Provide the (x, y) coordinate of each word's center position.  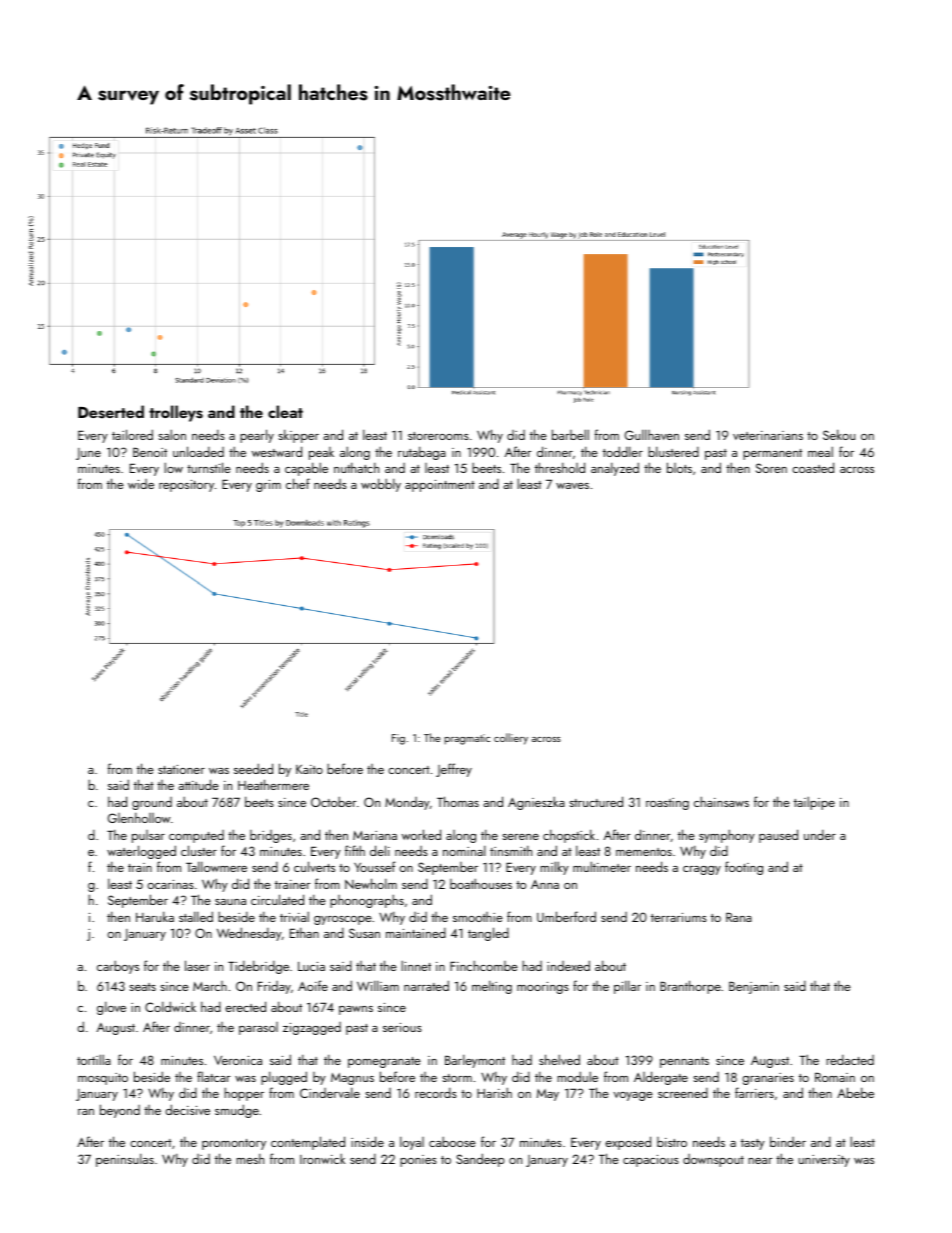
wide (141, 484)
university (824, 1161)
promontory (234, 1144)
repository (186, 486)
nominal (464, 850)
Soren (771, 468)
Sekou (839, 434)
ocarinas (171, 884)
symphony (727, 836)
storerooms (438, 436)
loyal (412, 1143)
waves (572, 486)
